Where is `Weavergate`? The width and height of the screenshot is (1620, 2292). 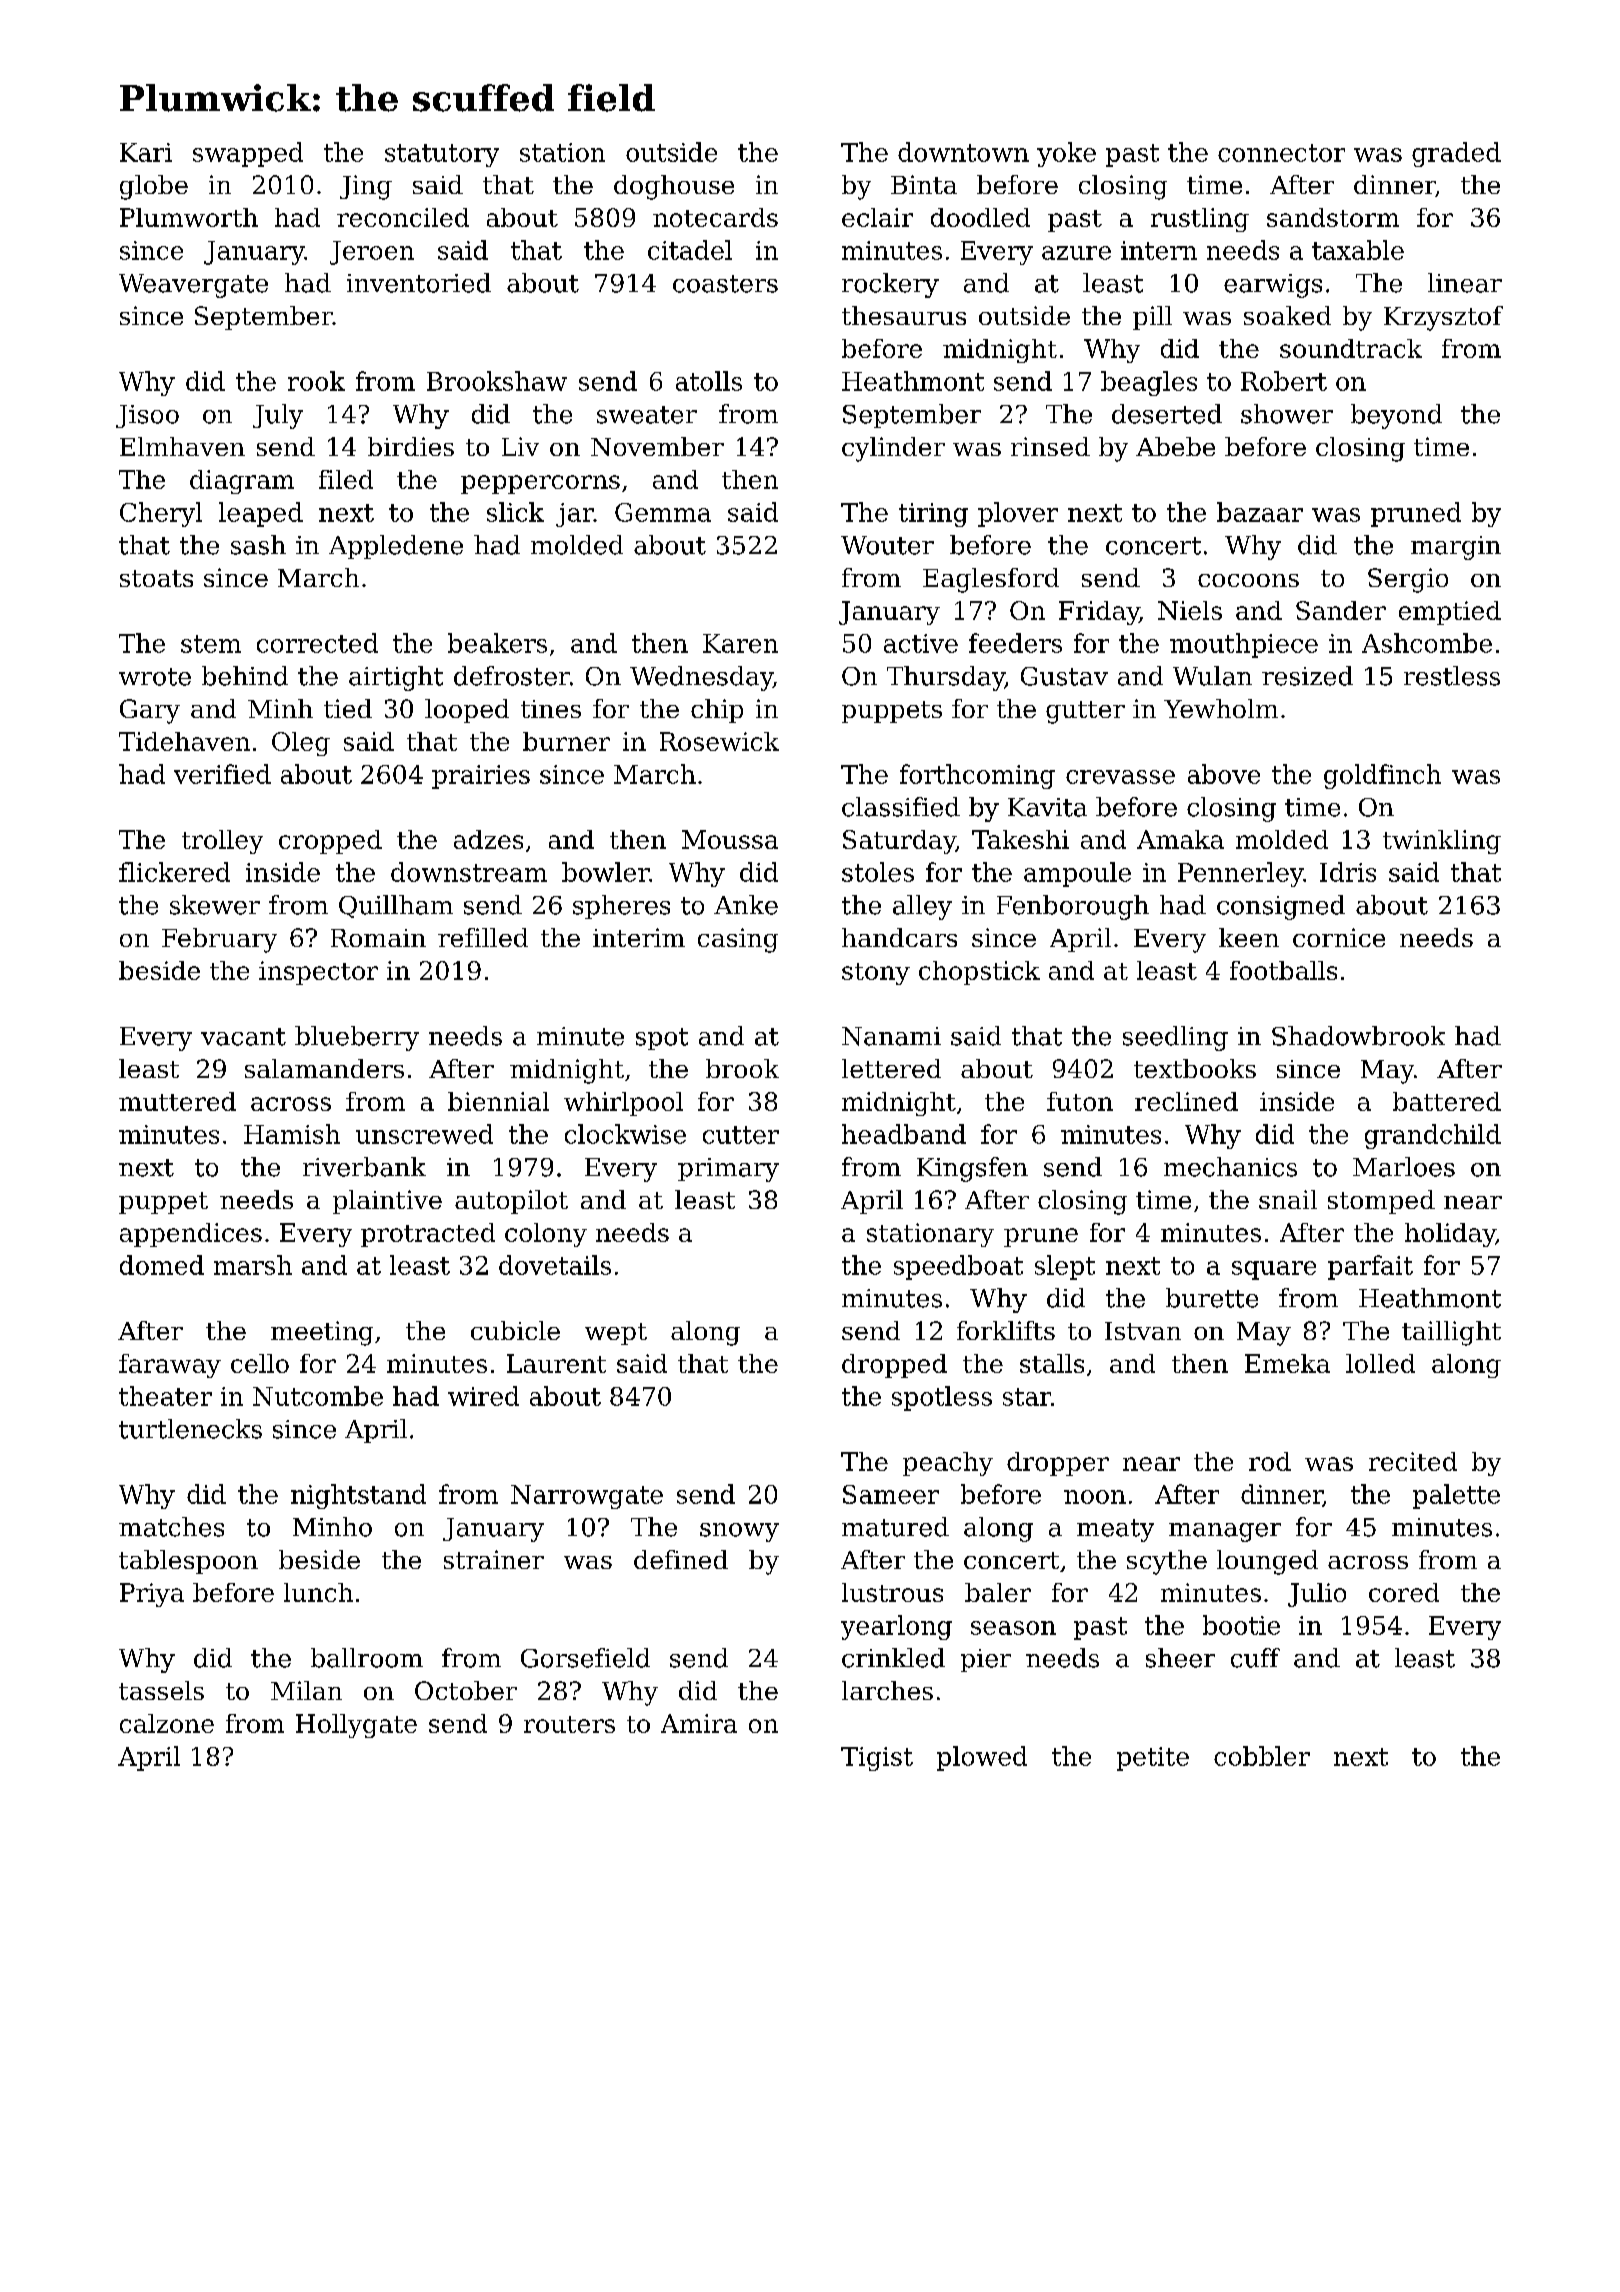 Weavergate is located at coordinates (193, 286).
